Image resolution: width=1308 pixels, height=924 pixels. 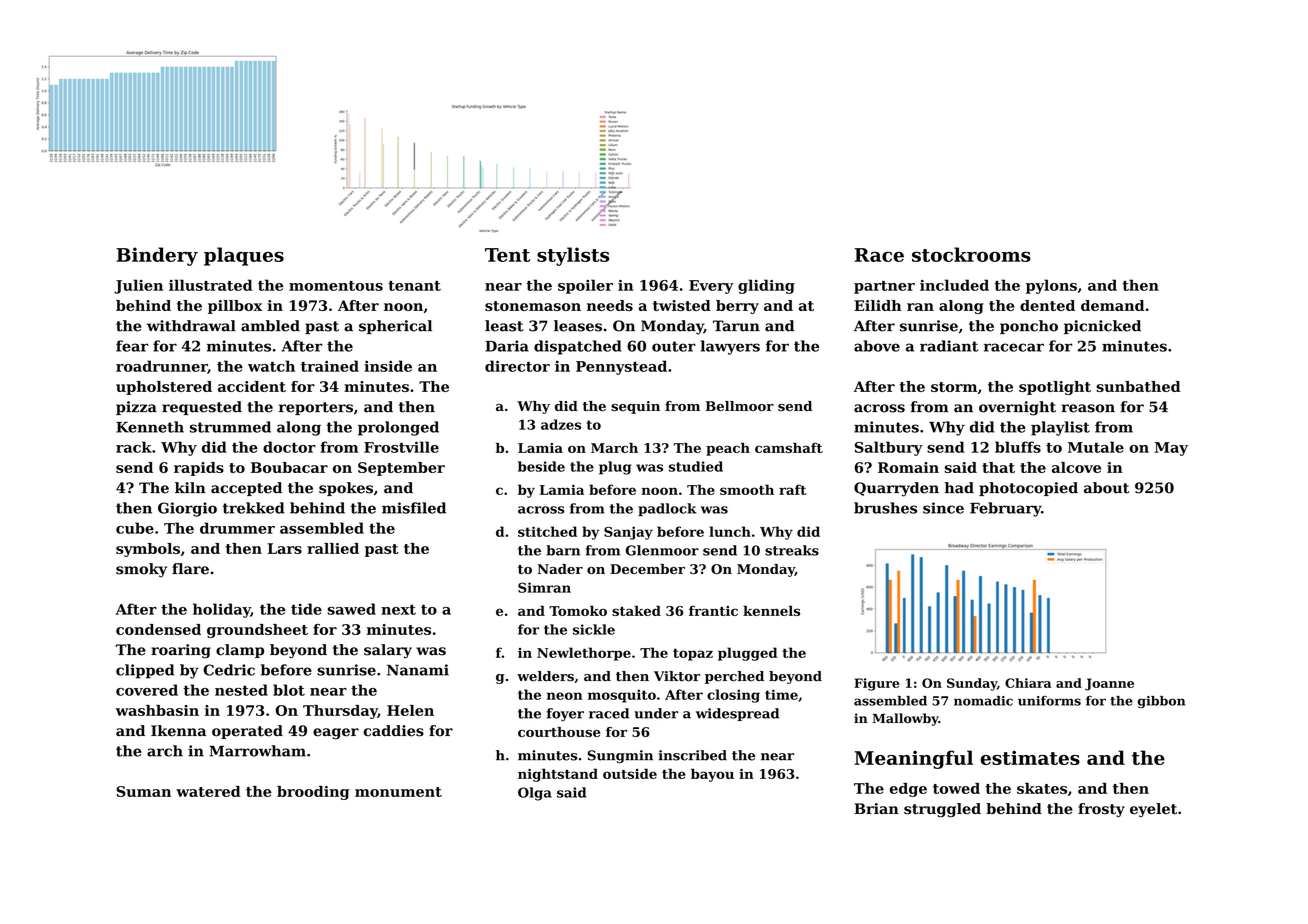 What do you see at coordinates (237, 528) in the document?
I see `drummer` at bounding box center [237, 528].
